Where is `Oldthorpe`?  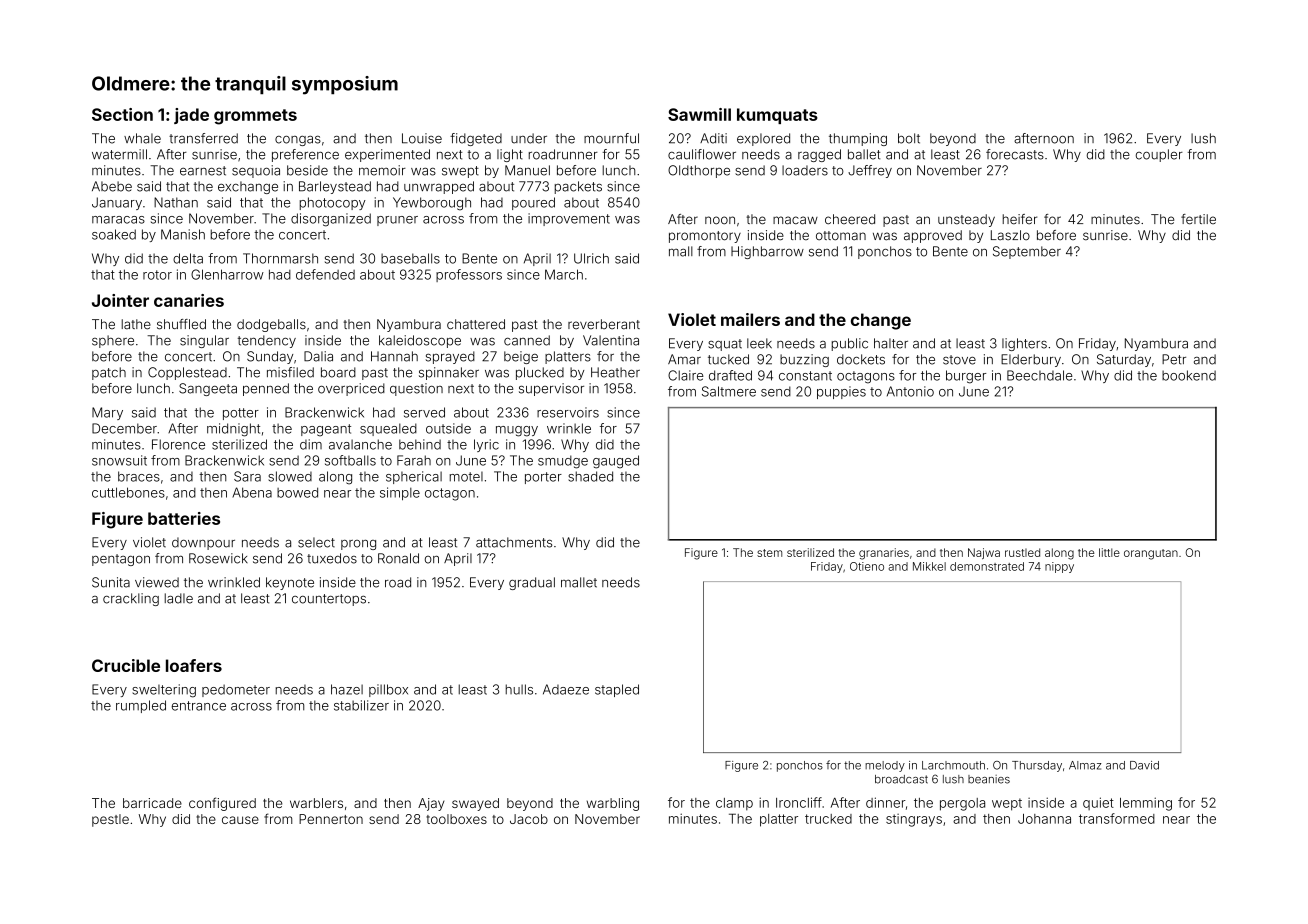
Oldthorpe is located at coordinates (699, 171).
